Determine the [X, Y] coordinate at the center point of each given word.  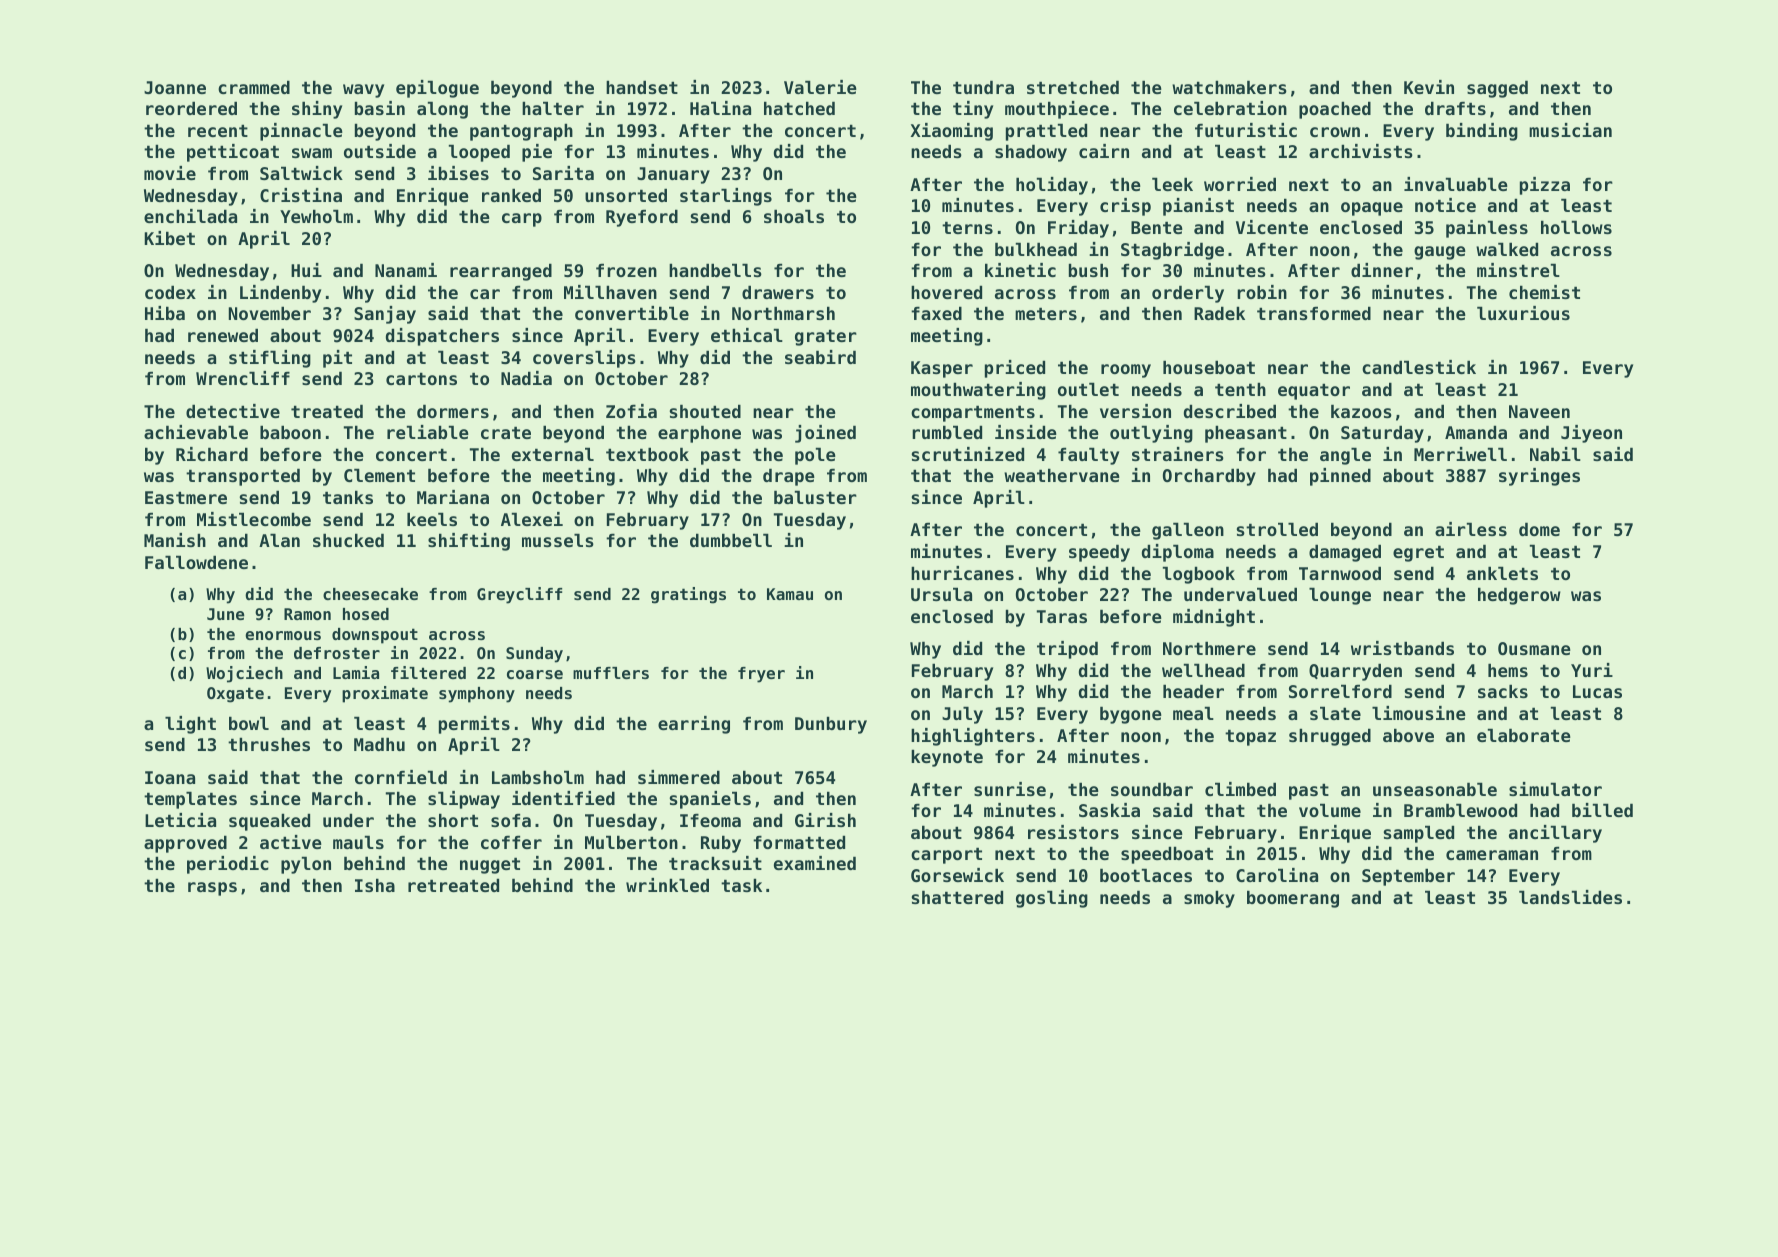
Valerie [820, 87]
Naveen [1539, 411]
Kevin [1429, 87]
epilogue [437, 89]
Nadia [526, 378]
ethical [747, 335]
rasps [212, 889]
